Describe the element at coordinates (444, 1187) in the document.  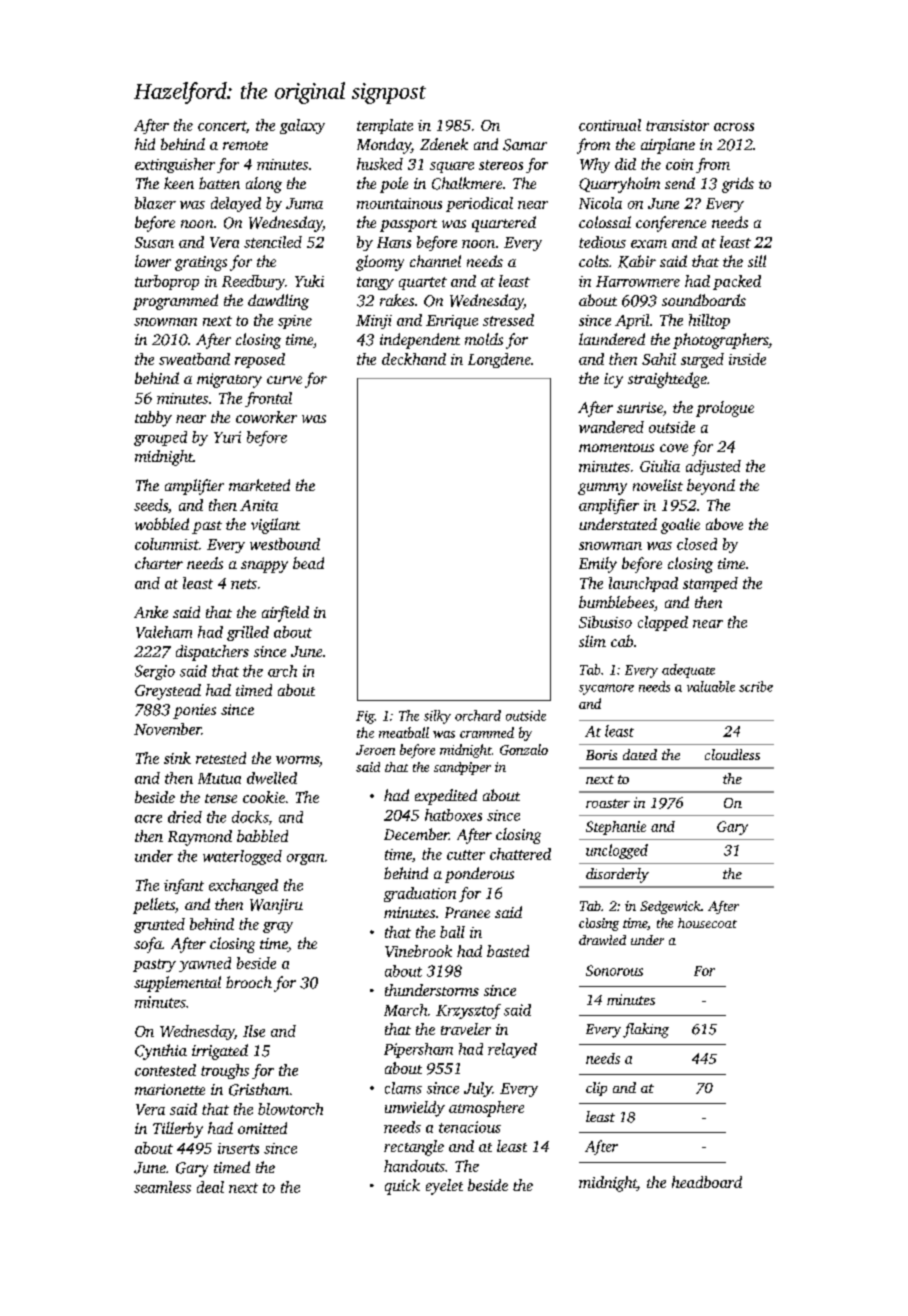
I see `eyelet` at that location.
